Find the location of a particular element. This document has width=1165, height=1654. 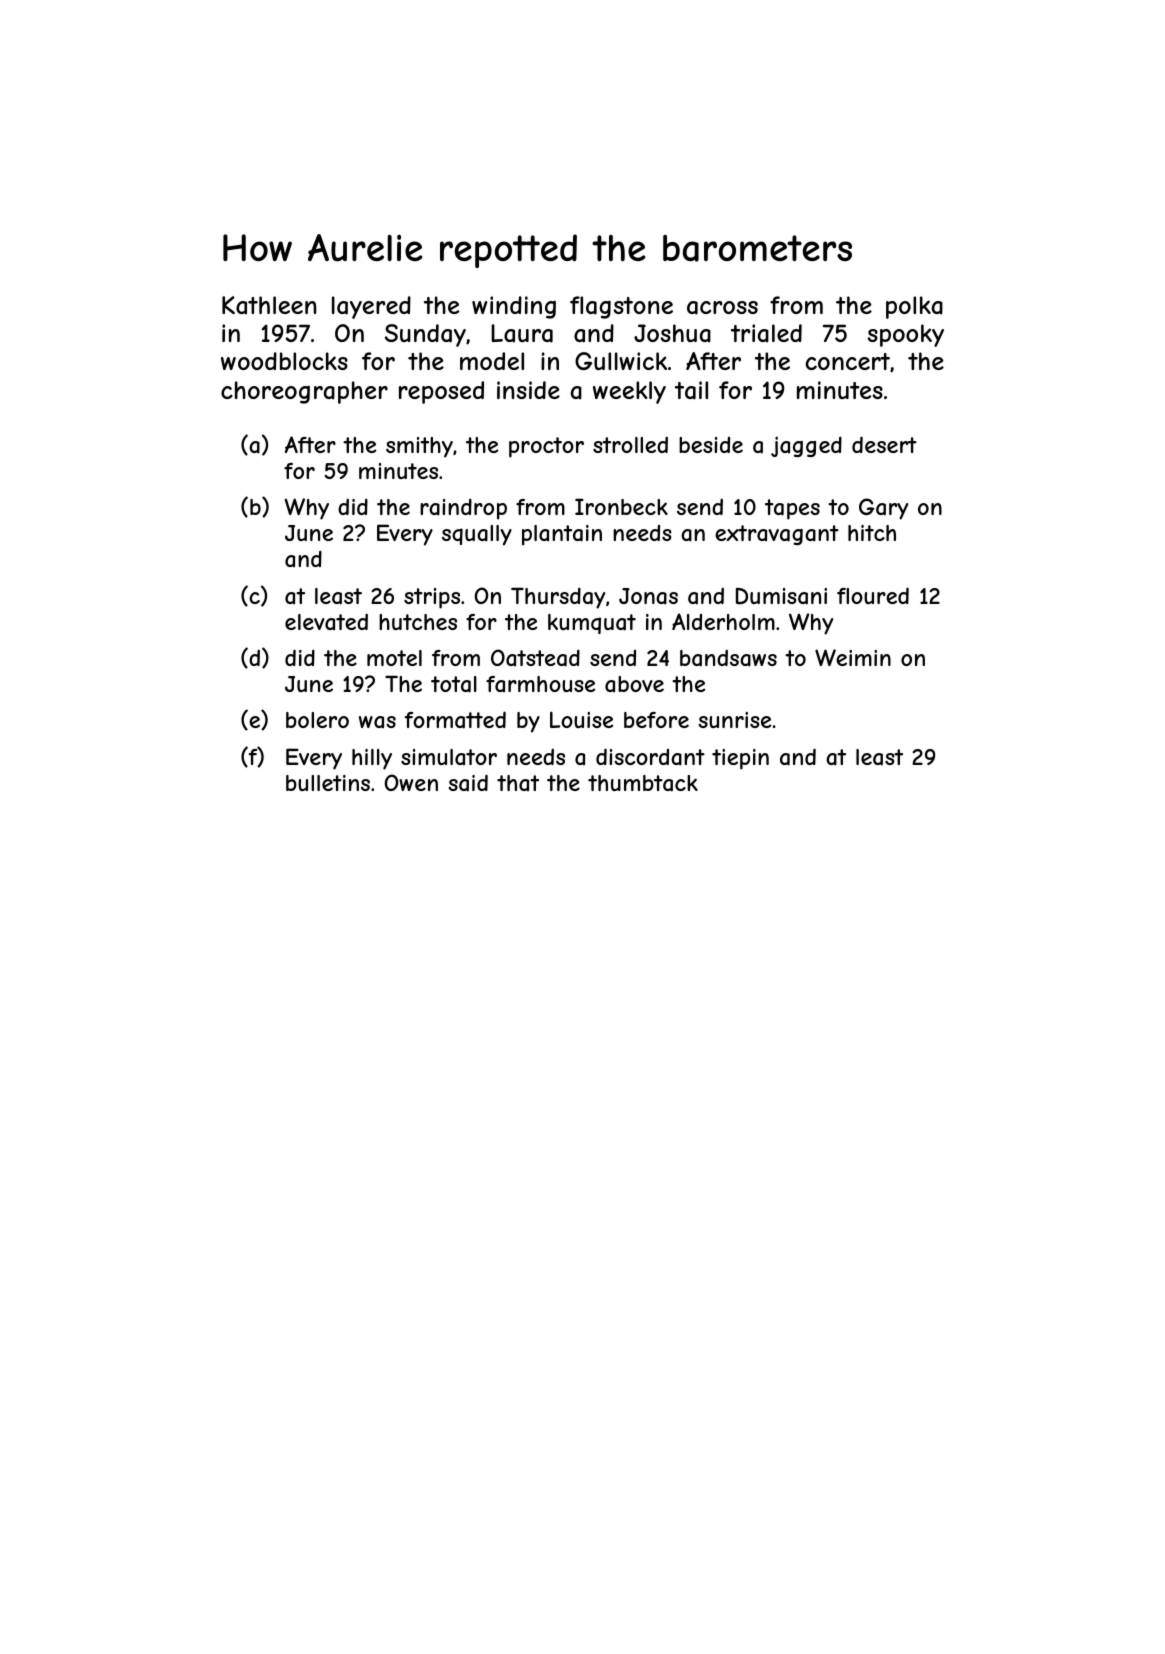

above is located at coordinates (634, 684).
